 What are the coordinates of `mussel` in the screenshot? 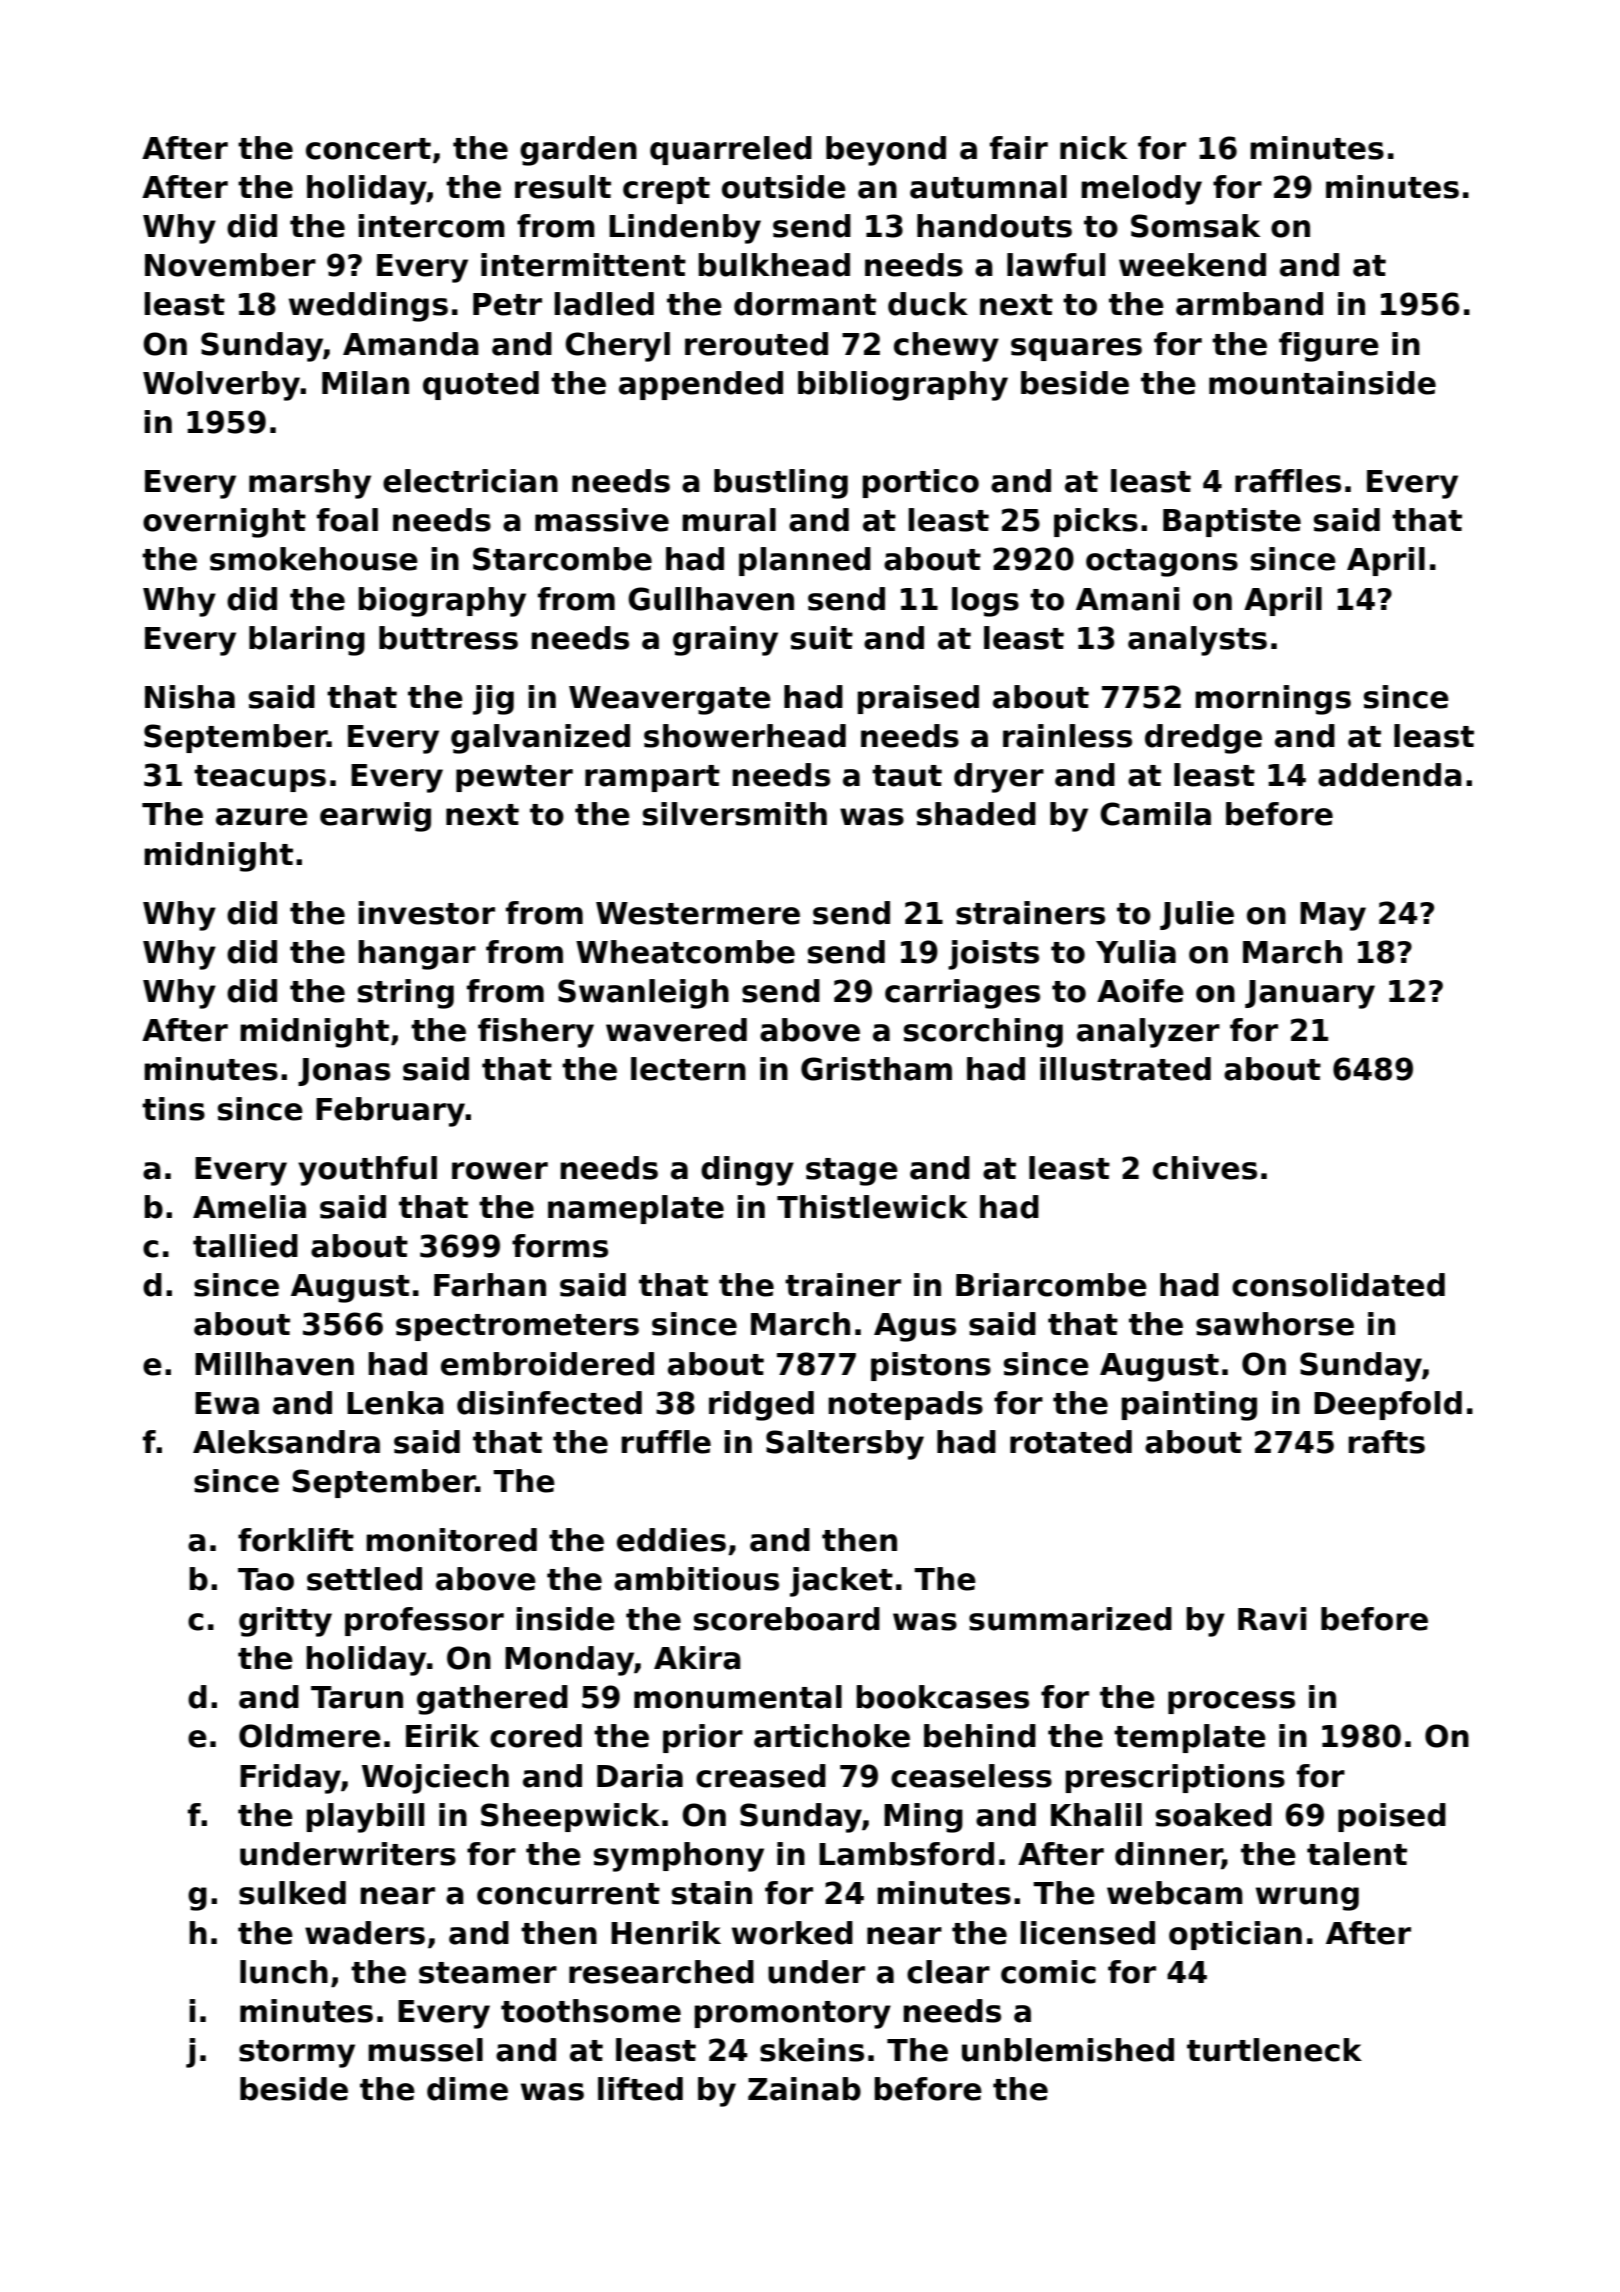 It's located at (425, 2050).
